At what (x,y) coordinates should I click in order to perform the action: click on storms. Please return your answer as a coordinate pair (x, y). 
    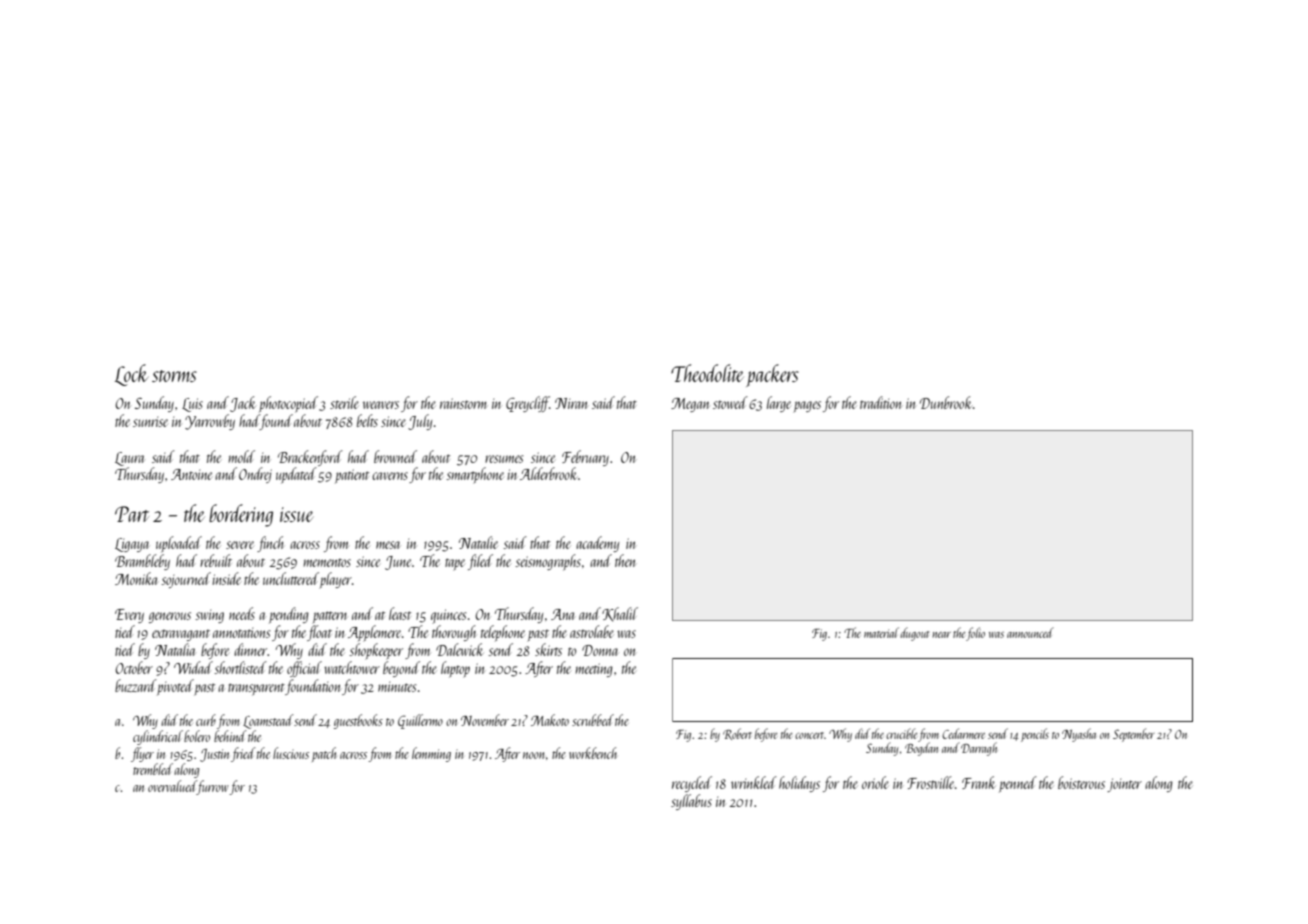
    Looking at the image, I should click on (174, 376).
